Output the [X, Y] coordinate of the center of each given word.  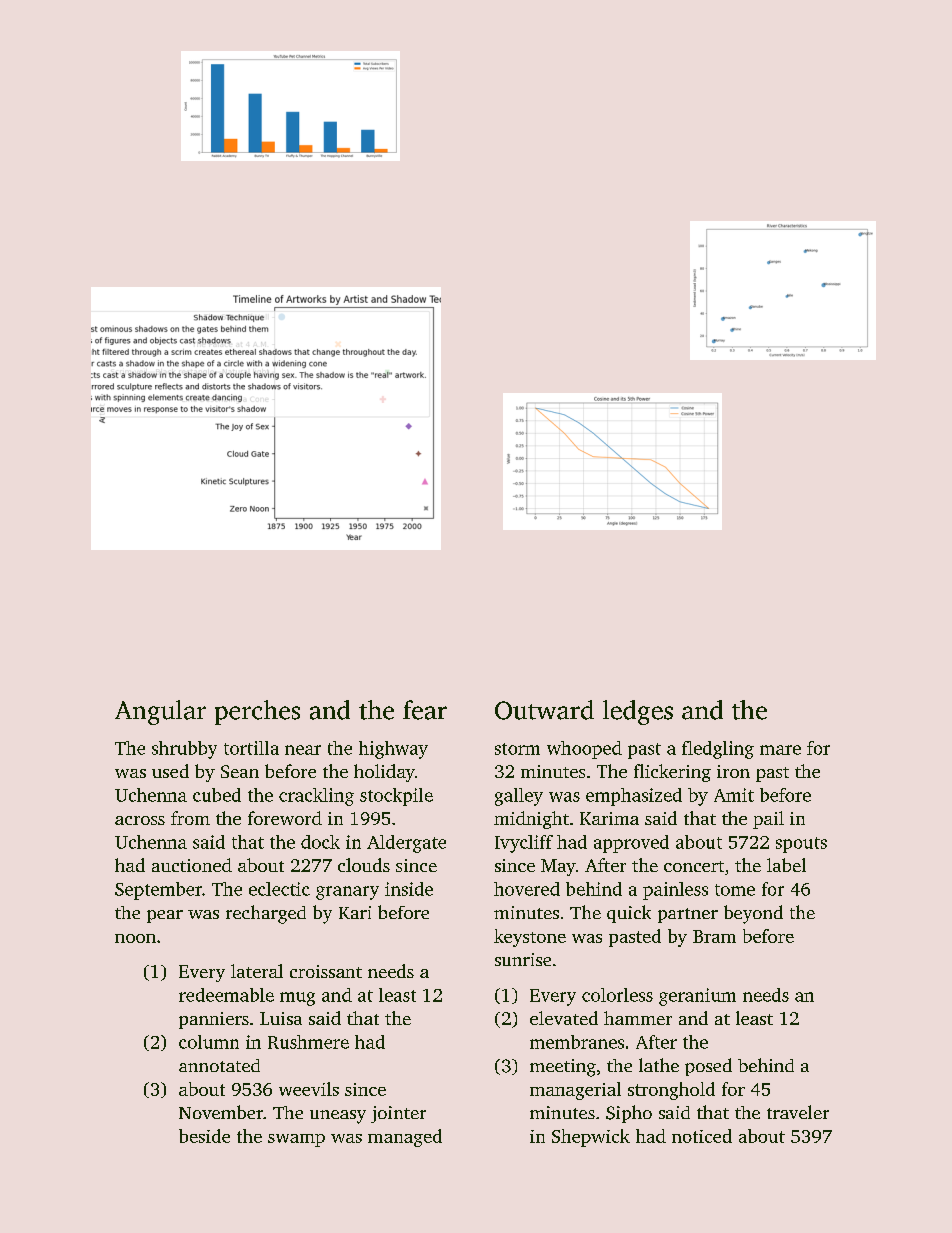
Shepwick [591, 1138]
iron [733, 771]
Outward [544, 710]
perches [257, 712]
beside [204, 1136]
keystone [530, 938]
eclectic [279, 889]
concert [694, 866]
